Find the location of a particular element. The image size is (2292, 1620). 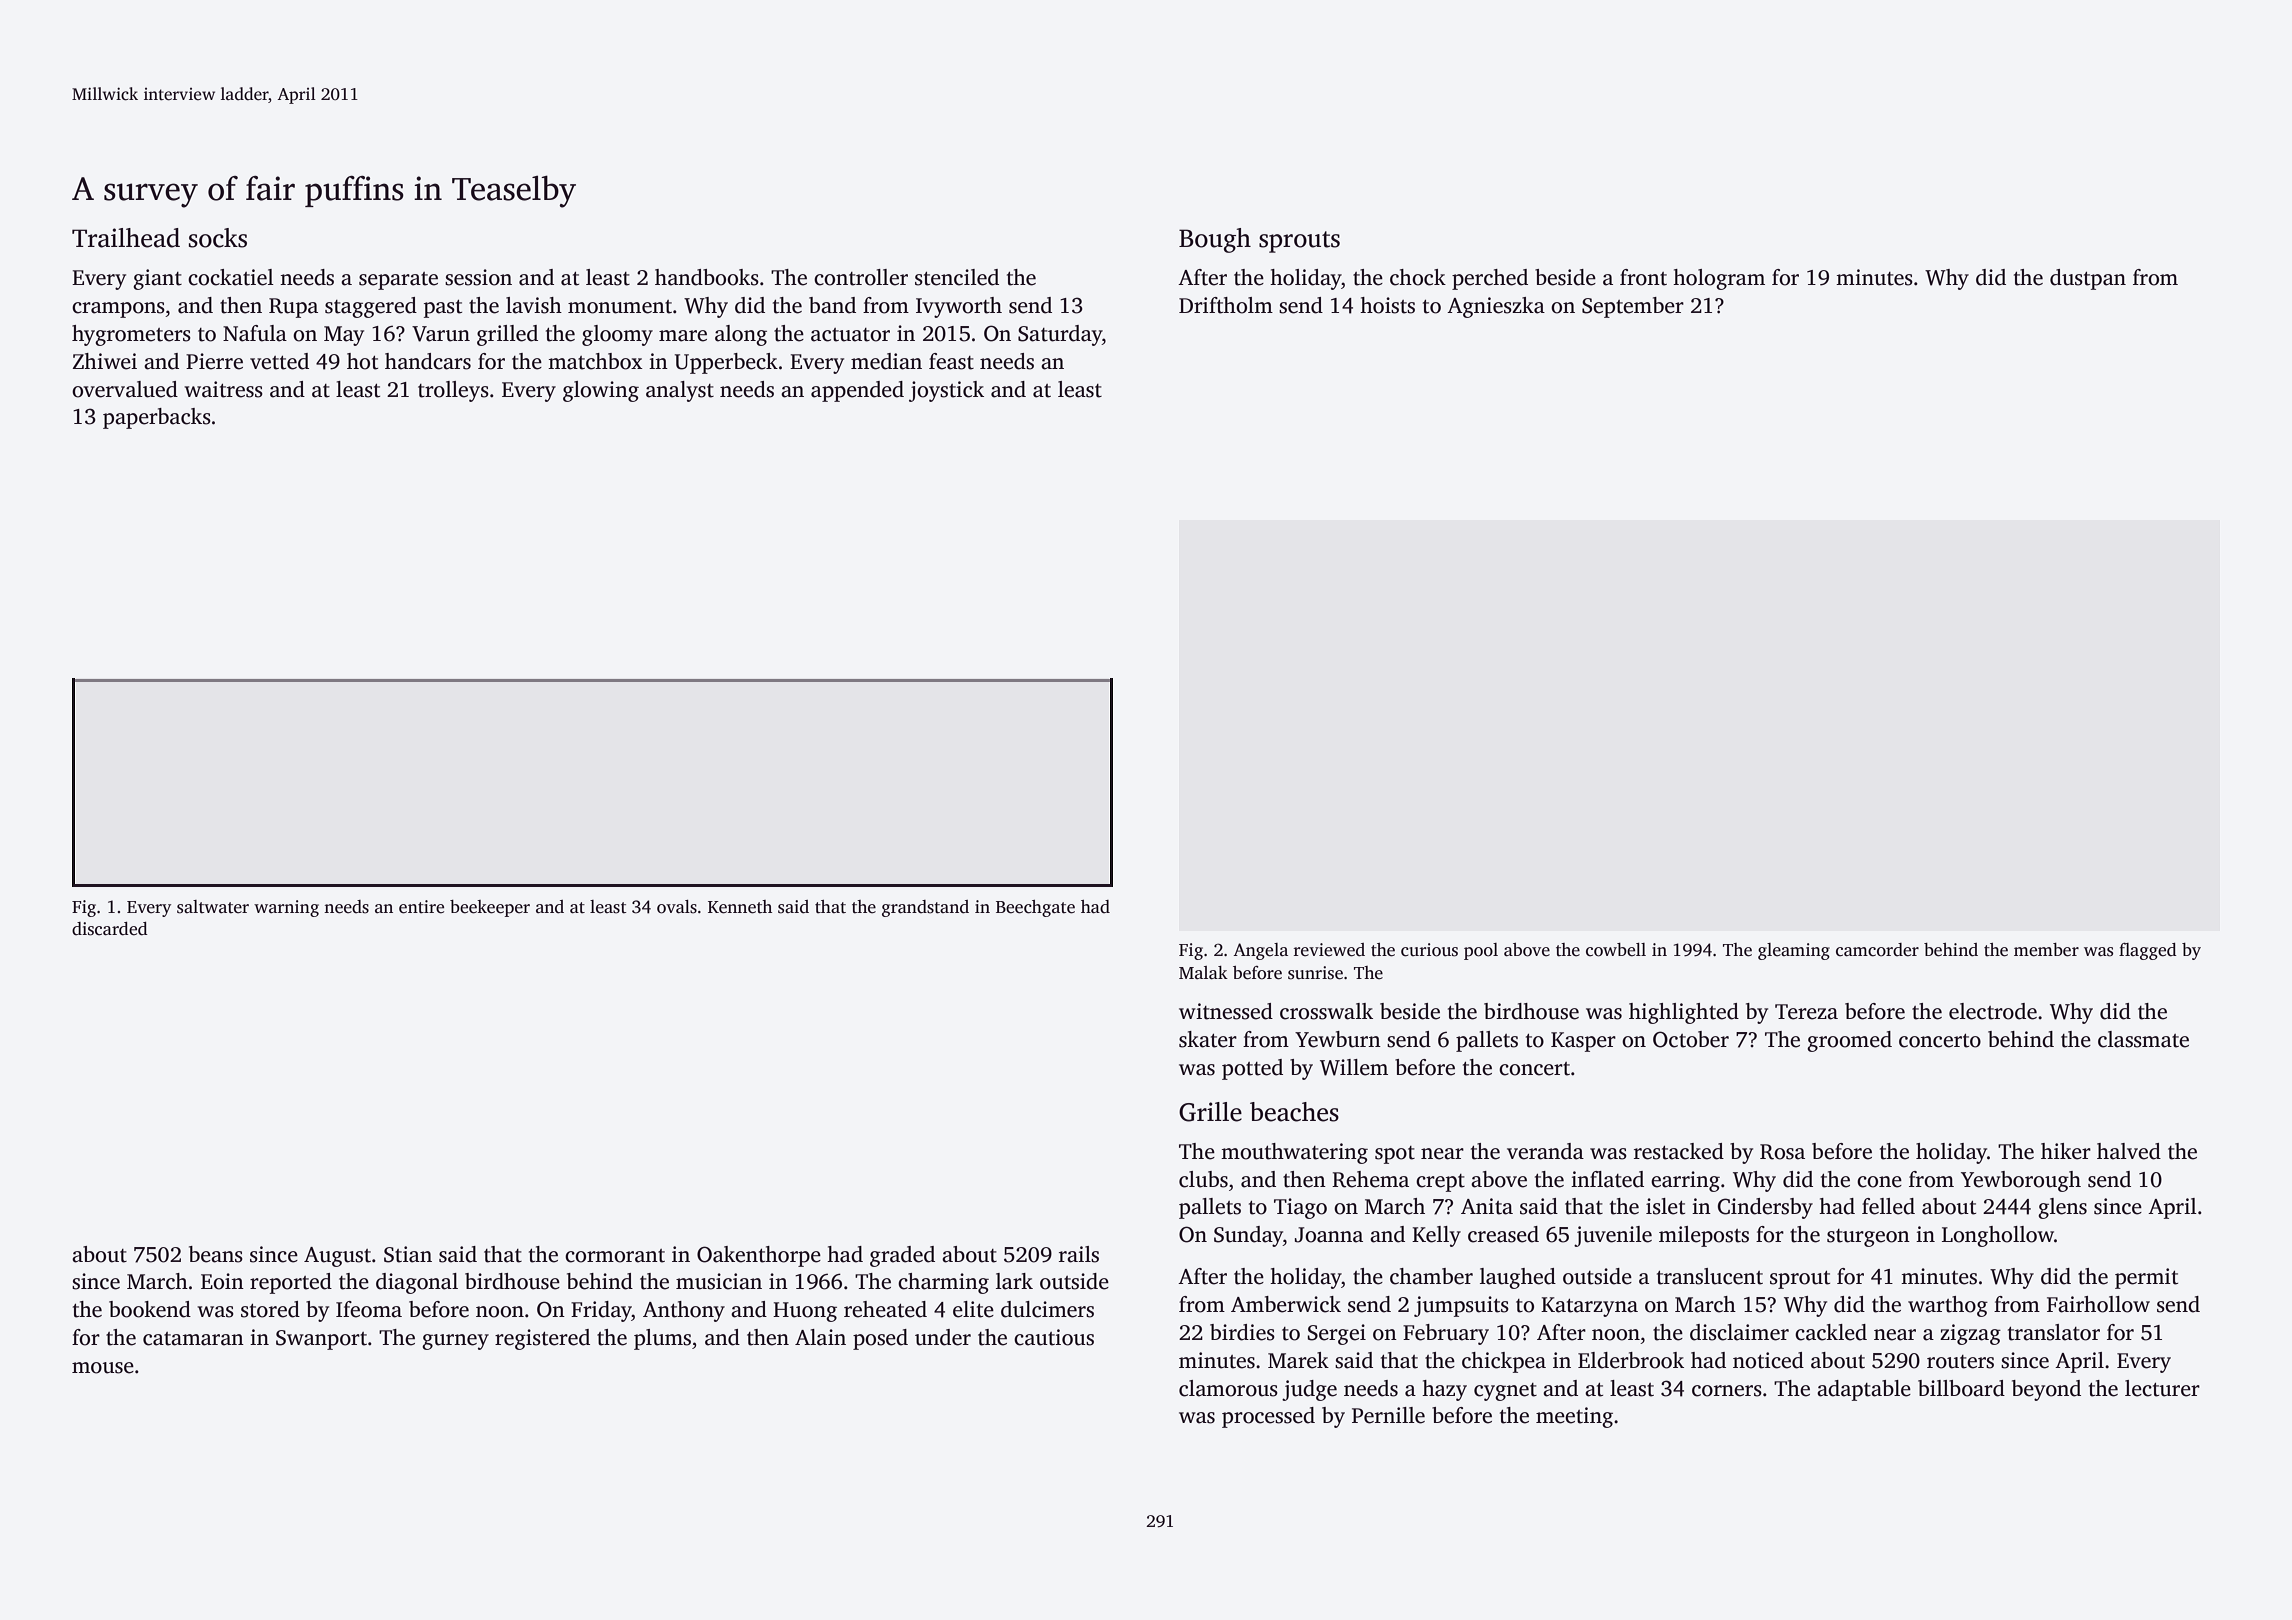

hiker is located at coordinates (2066, 1151).
